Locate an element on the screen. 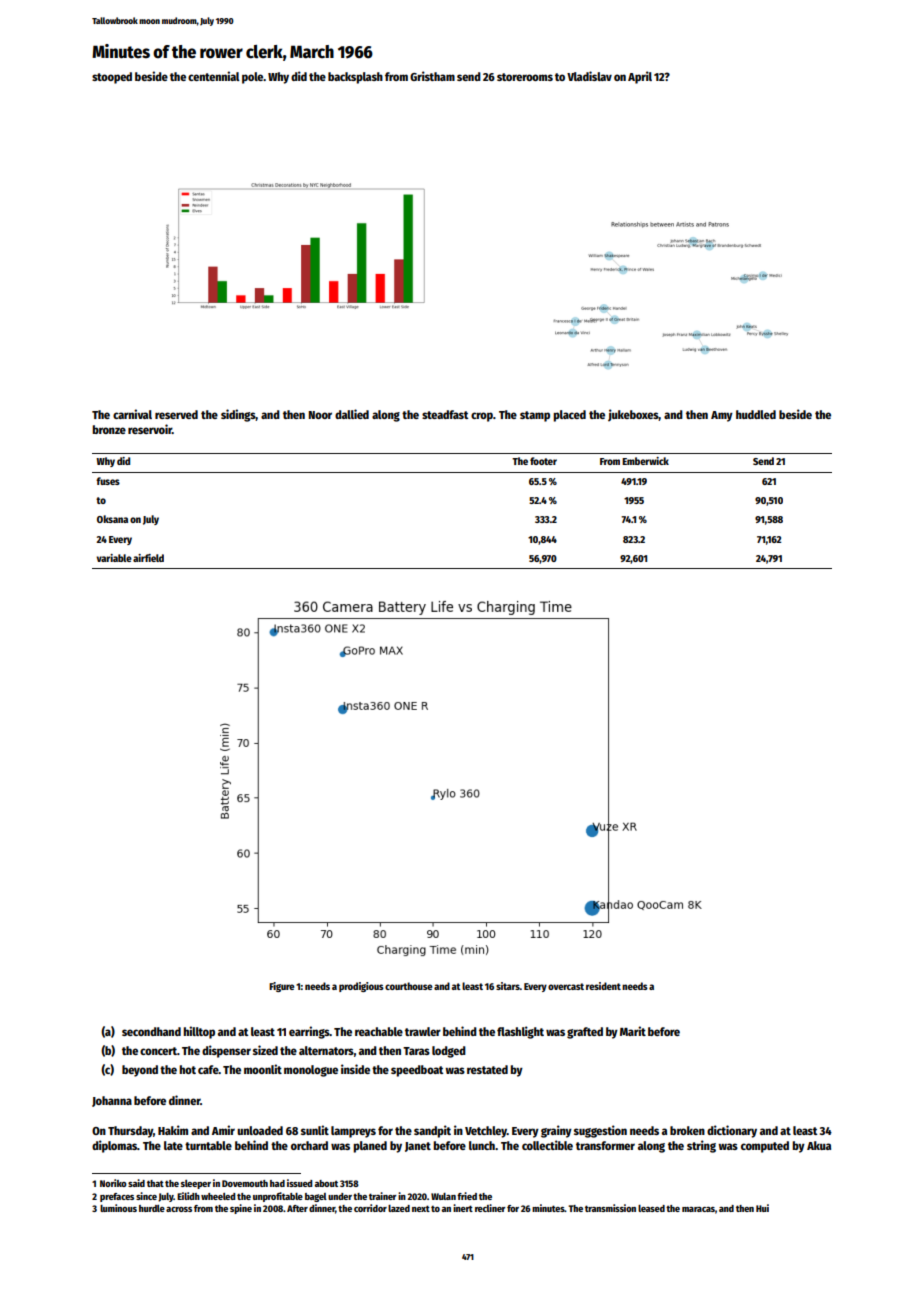 Image resolution: width=924 pixels, height=1308 pixels. Marit is located at coordinates (633, 1031).
